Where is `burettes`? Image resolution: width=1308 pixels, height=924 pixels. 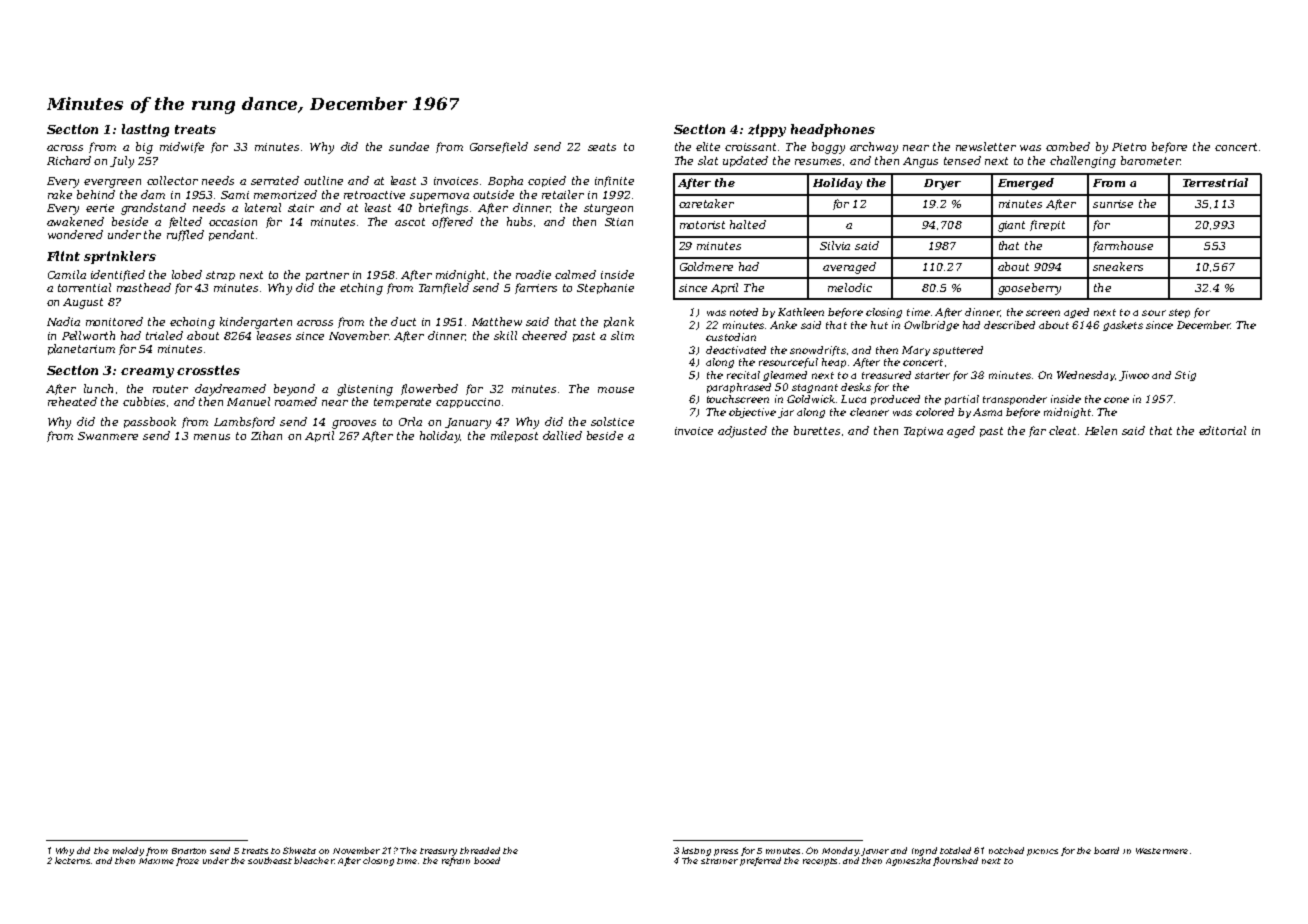
burettes is located at coordinates (817, 430).
